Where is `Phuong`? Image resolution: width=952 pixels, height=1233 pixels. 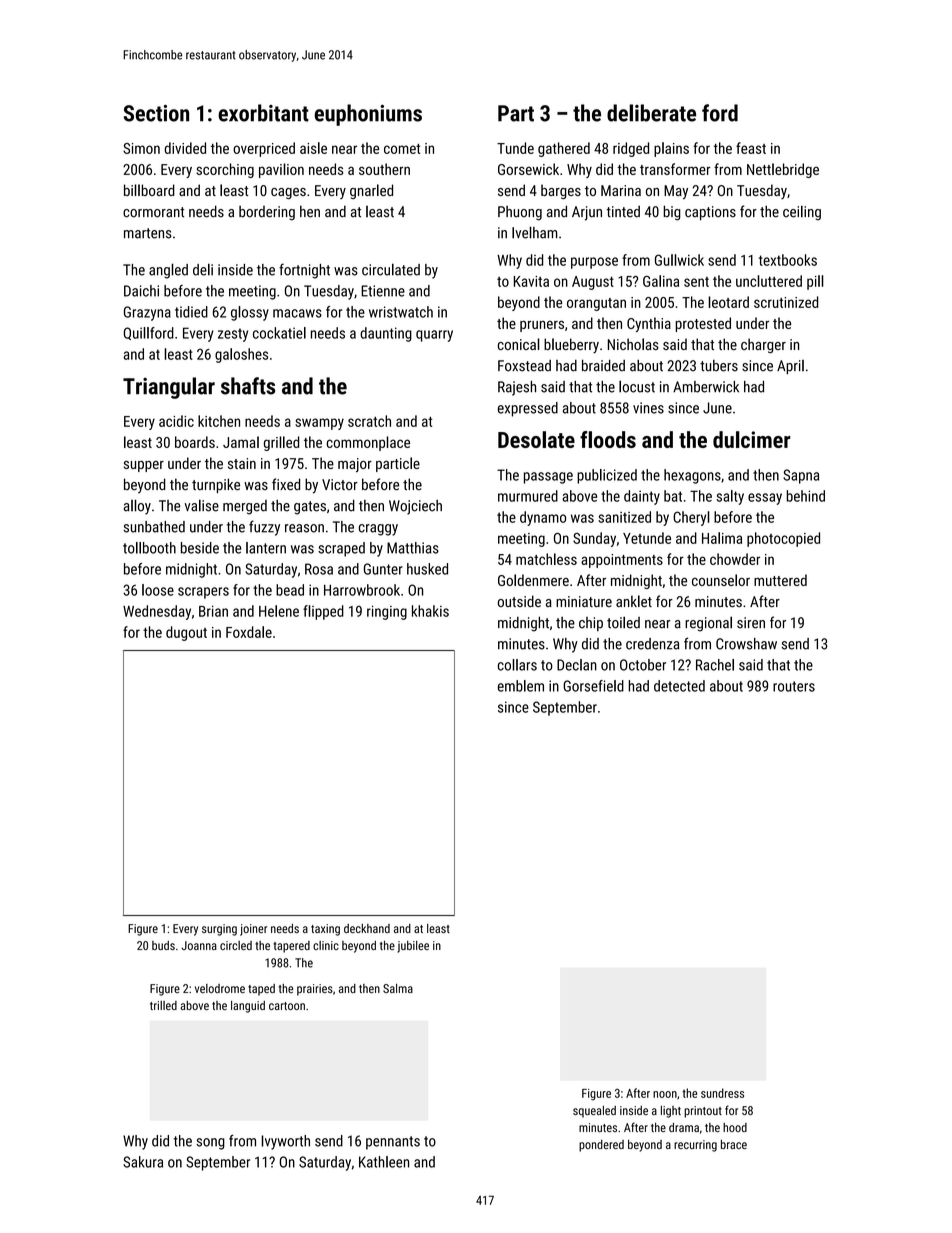 Phuong is located at coordinates (520, 213).
